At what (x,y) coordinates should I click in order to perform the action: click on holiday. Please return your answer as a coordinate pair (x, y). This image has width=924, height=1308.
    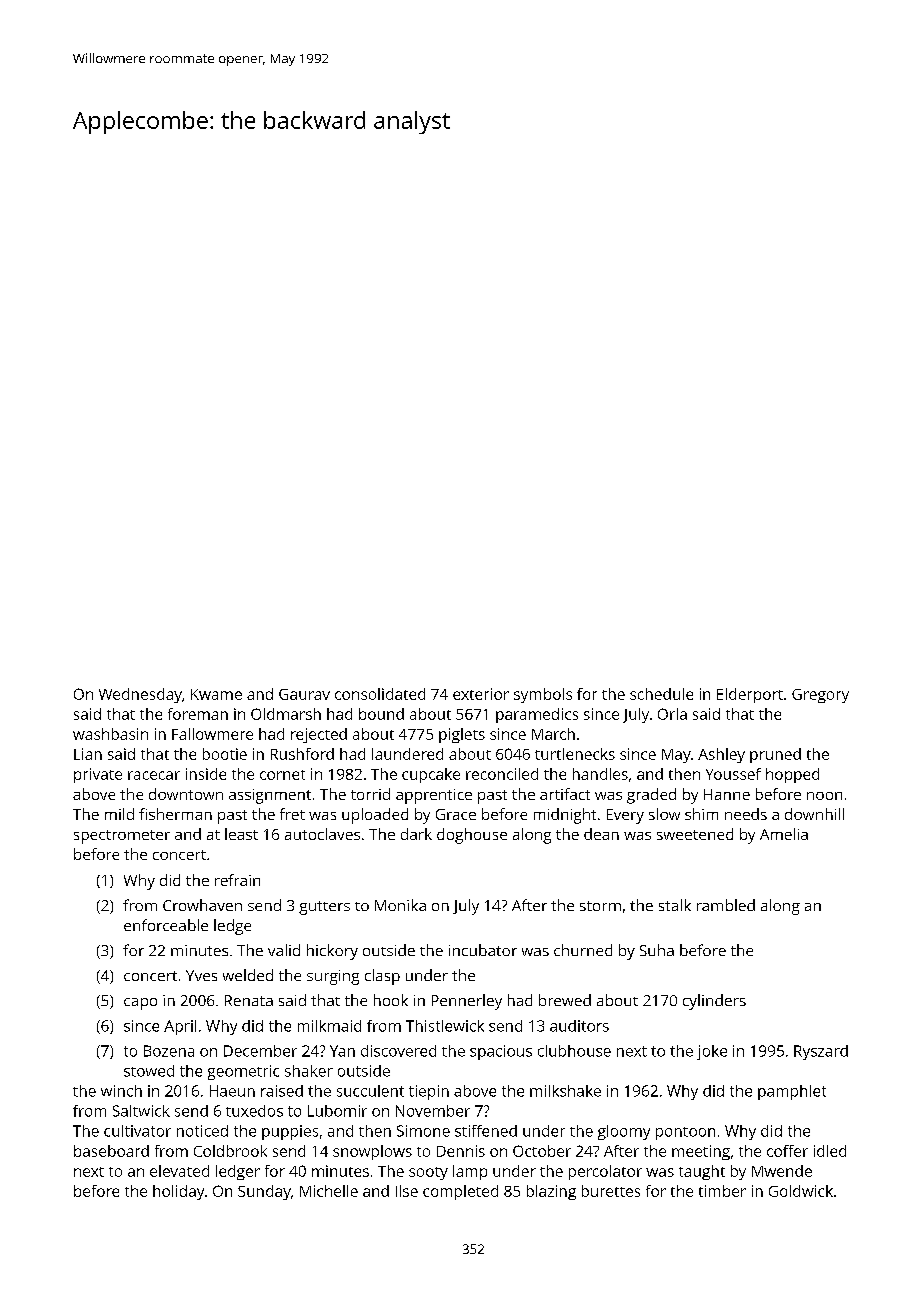
    Looking at the image, I should click on (178, 1192).
